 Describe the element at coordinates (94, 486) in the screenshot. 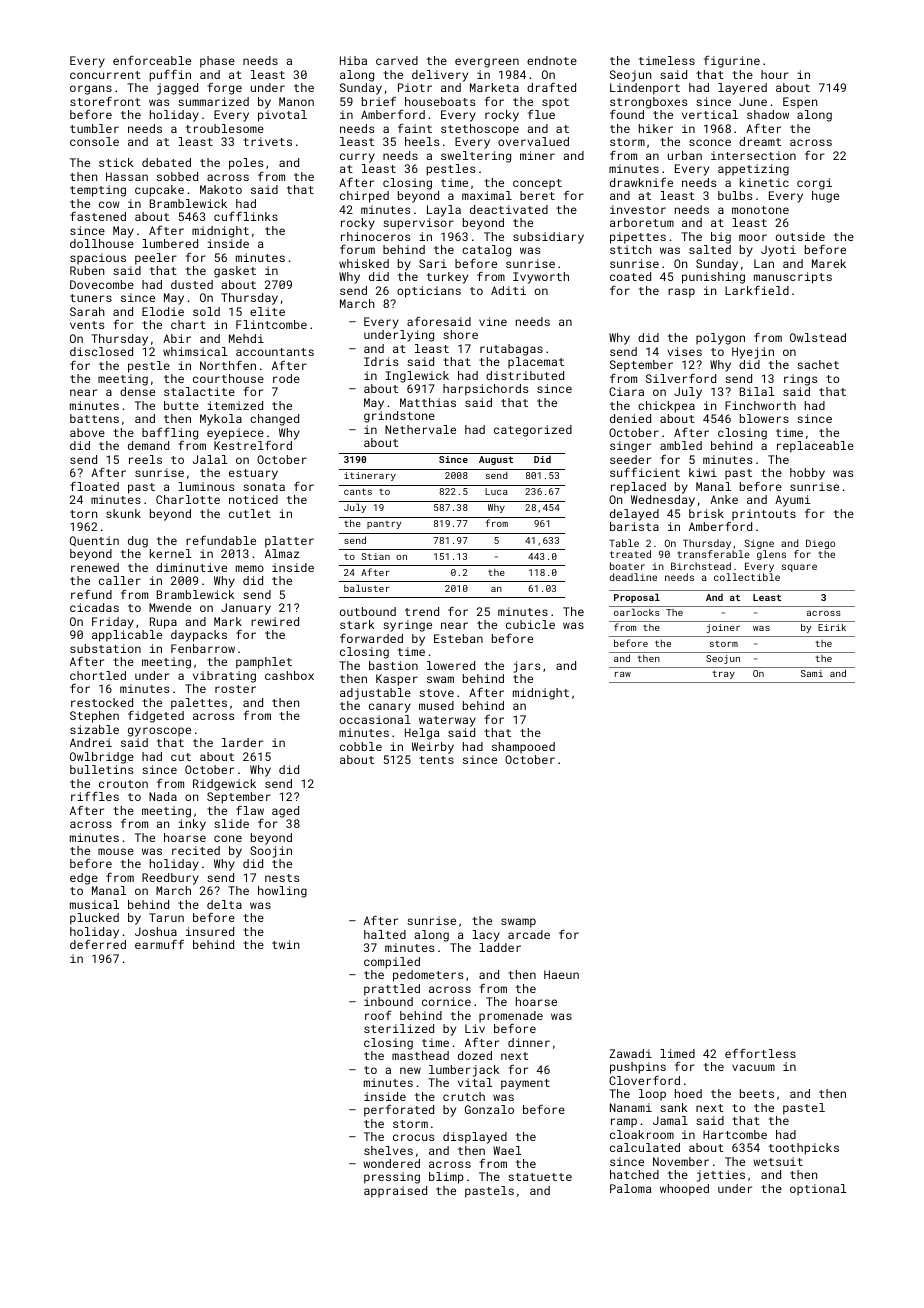

I see `floated` at that location.
